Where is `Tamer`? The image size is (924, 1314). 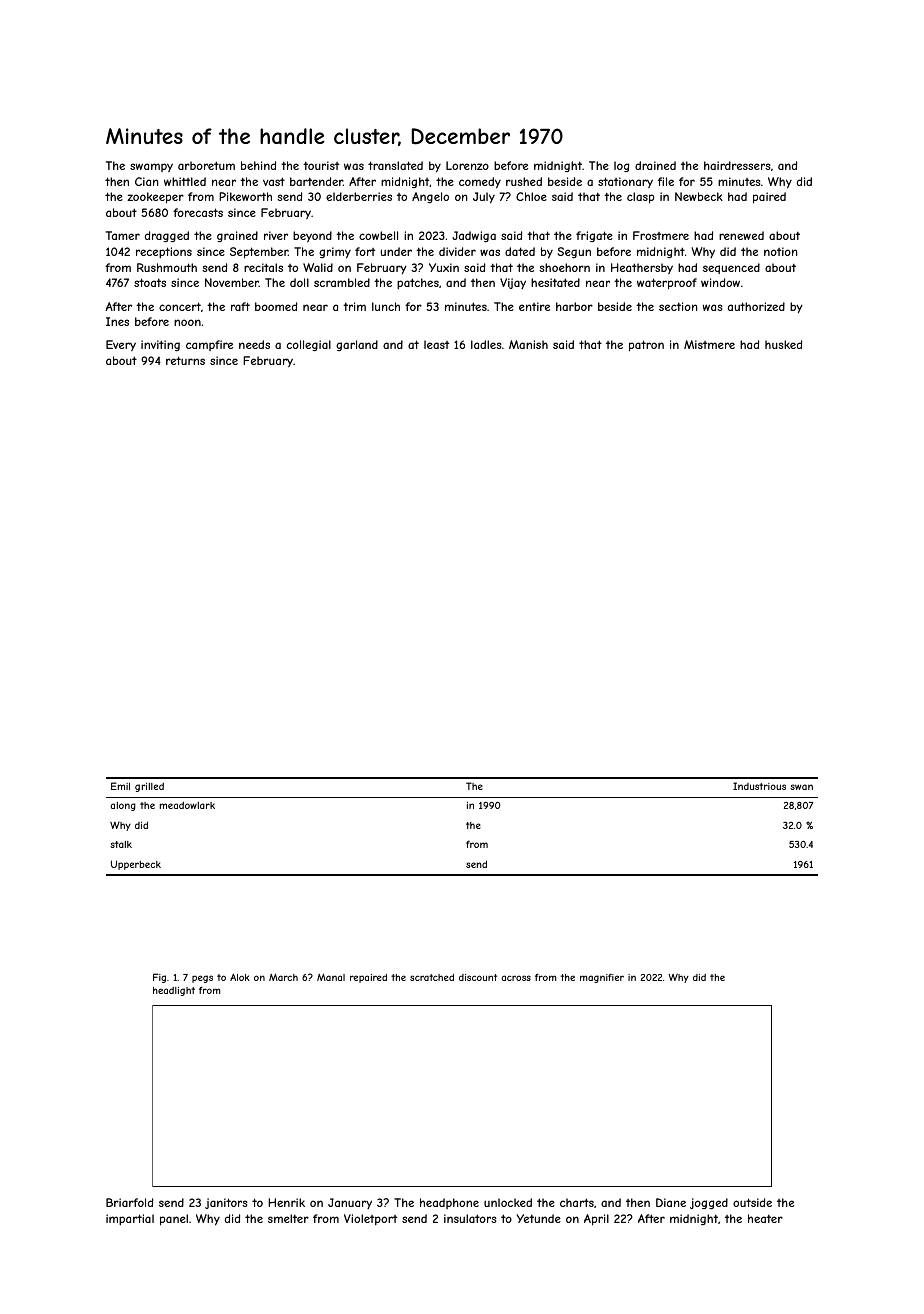
Tamer is located at coordinates (123, 235).
